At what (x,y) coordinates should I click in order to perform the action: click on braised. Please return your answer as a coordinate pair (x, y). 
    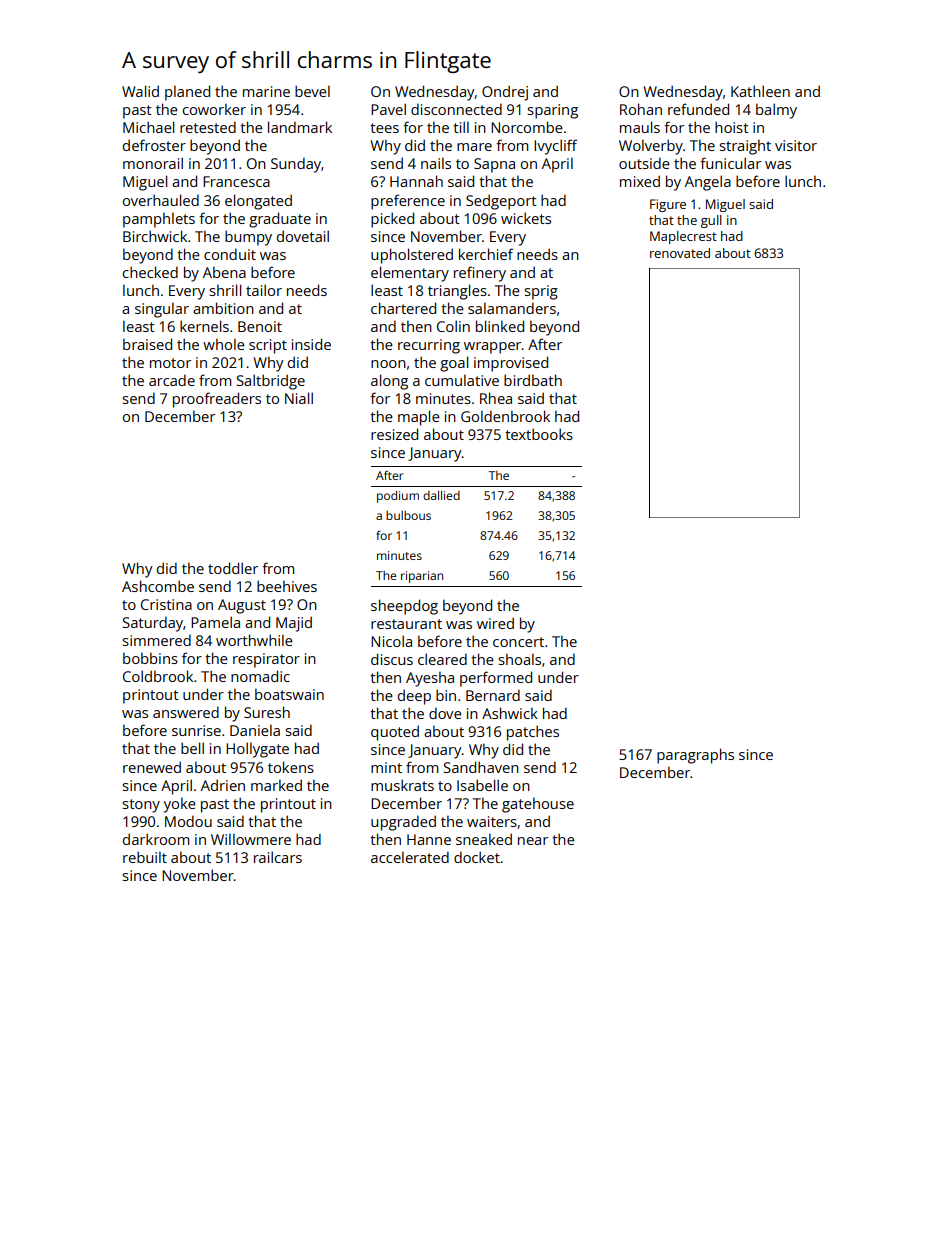
    Looking at the image, I should click on (147, 344).
